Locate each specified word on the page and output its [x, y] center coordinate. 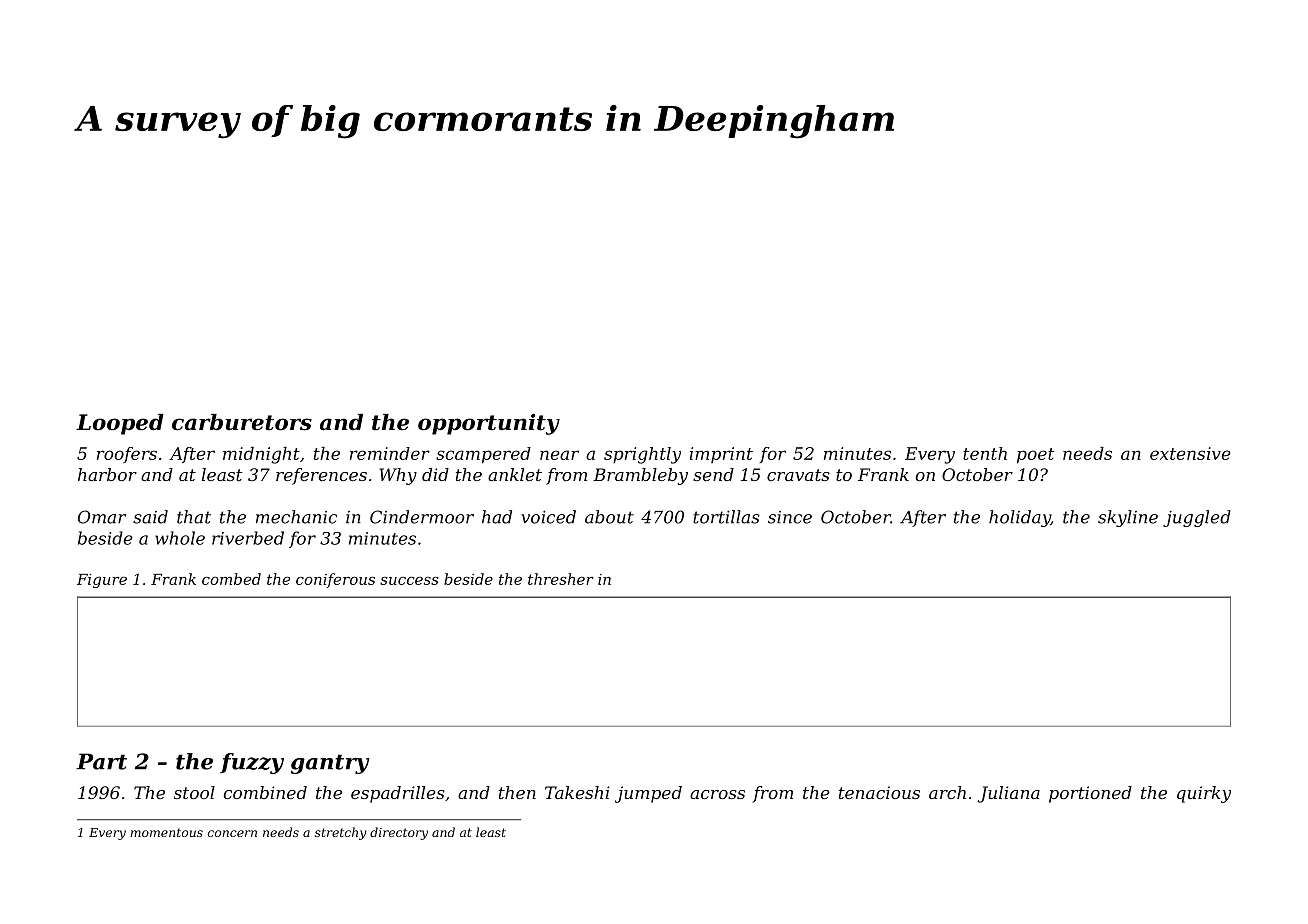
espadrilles [398, 794]
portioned [1090, 794]
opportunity [489, 424]
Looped [120, 424]
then [517, 792]
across [717, 794]
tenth [985, 453]
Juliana [1008, 794]
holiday [1020, 518]
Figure [102, 581]
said [150, 517]
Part [101, 761]
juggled [1197, 518]
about [609, 517]
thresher [561, 579]
